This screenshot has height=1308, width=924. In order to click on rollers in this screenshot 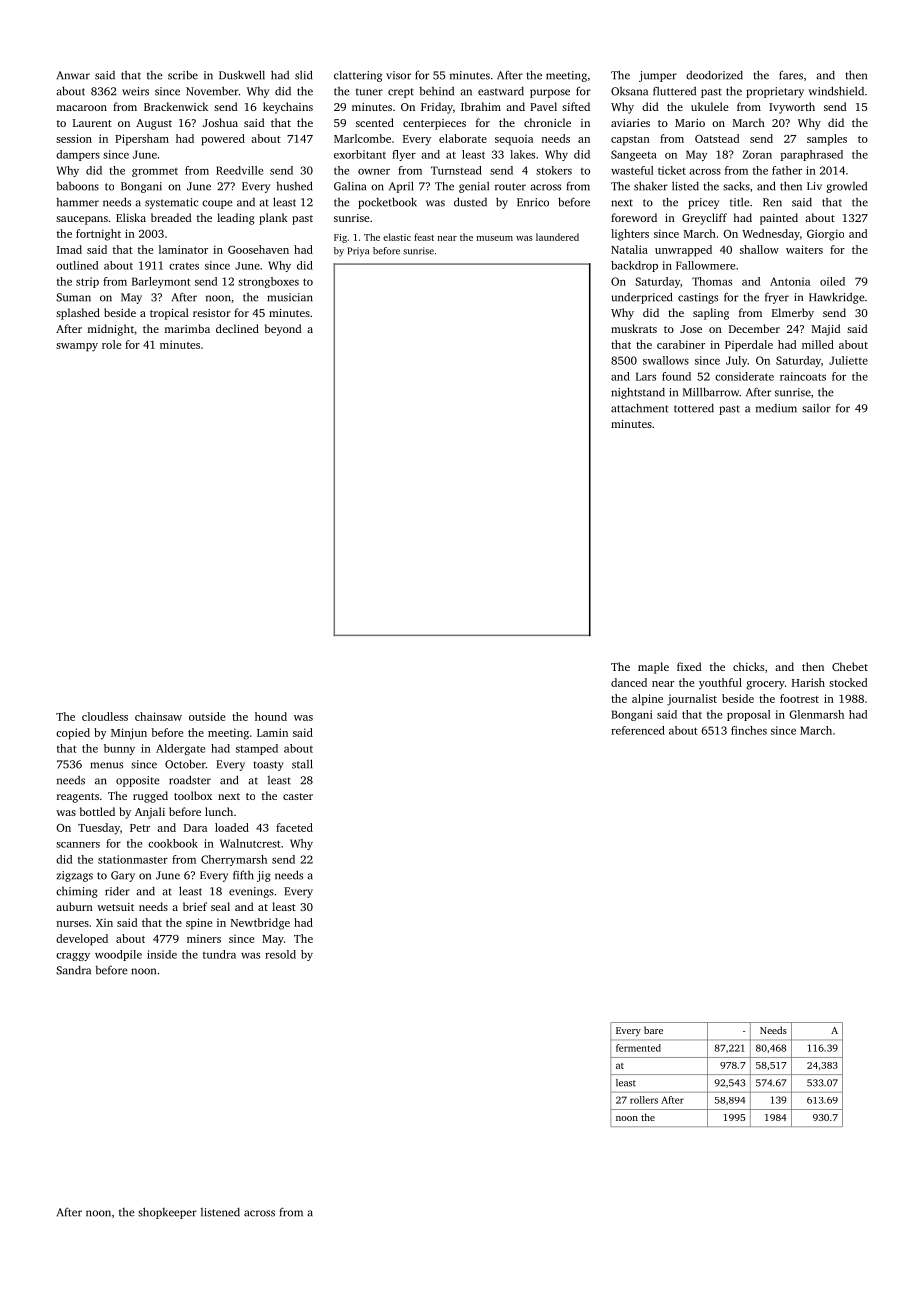, I will do `click(644, 1100)`.
